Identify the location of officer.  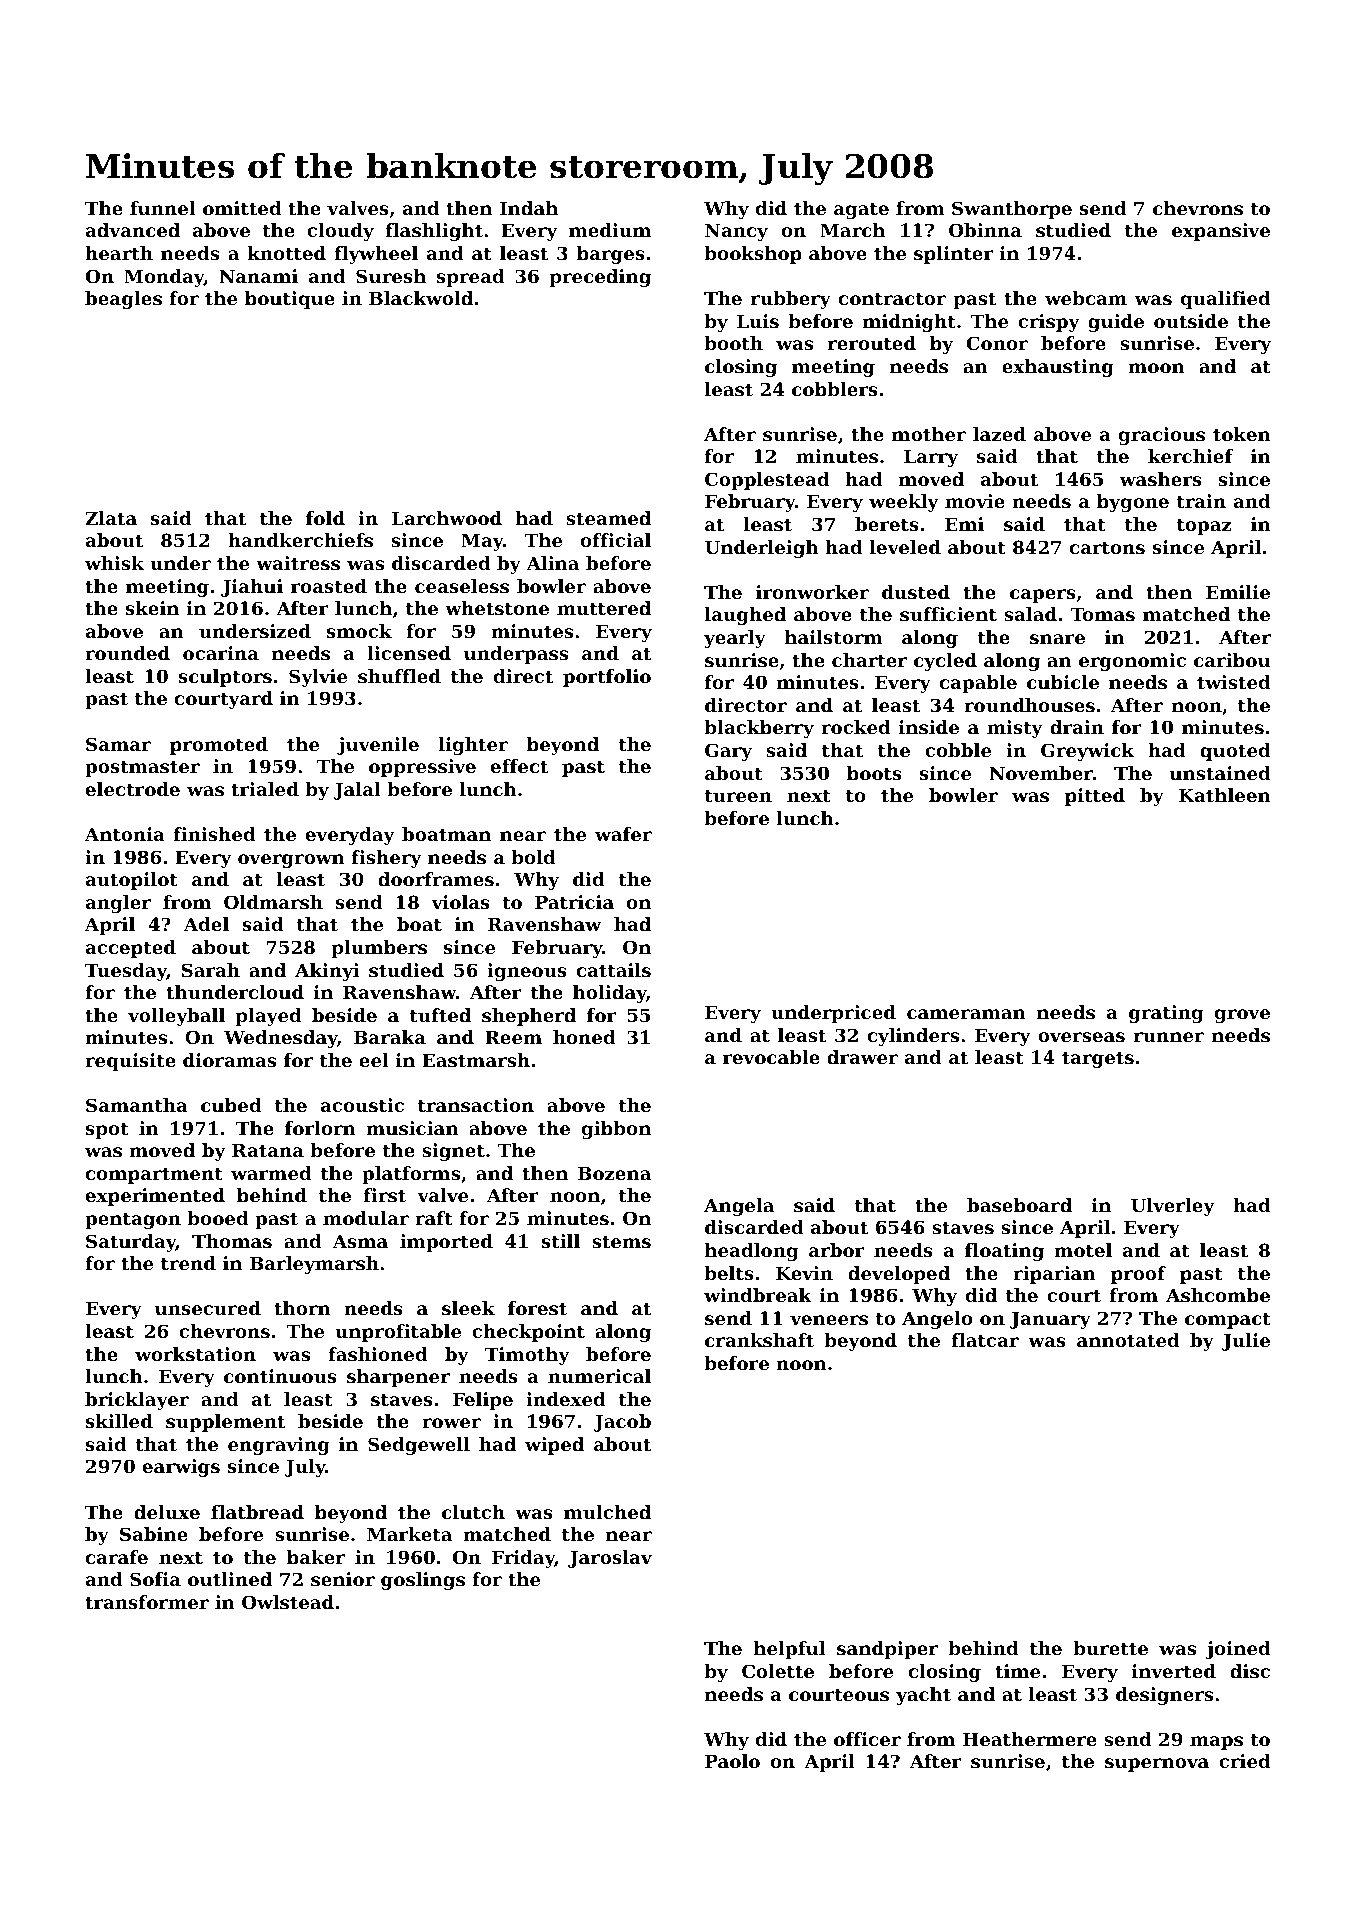
(867, 1739).
